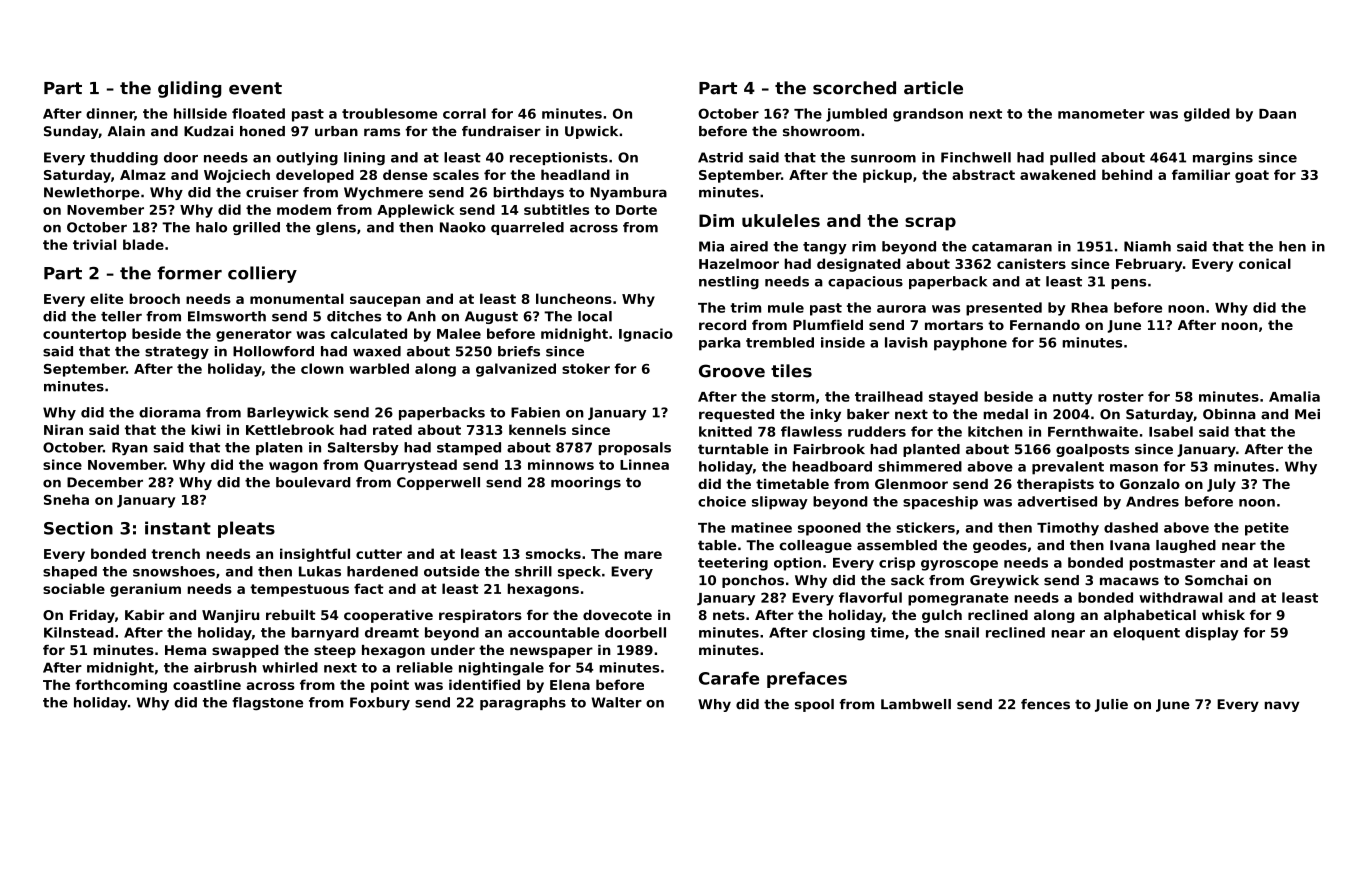 The height and width of the screenshot is (887, 1372). What do you see at coordinates (1152, 501) in the screenshot?
I see `Andres` at bounding box center [1152, 501].
